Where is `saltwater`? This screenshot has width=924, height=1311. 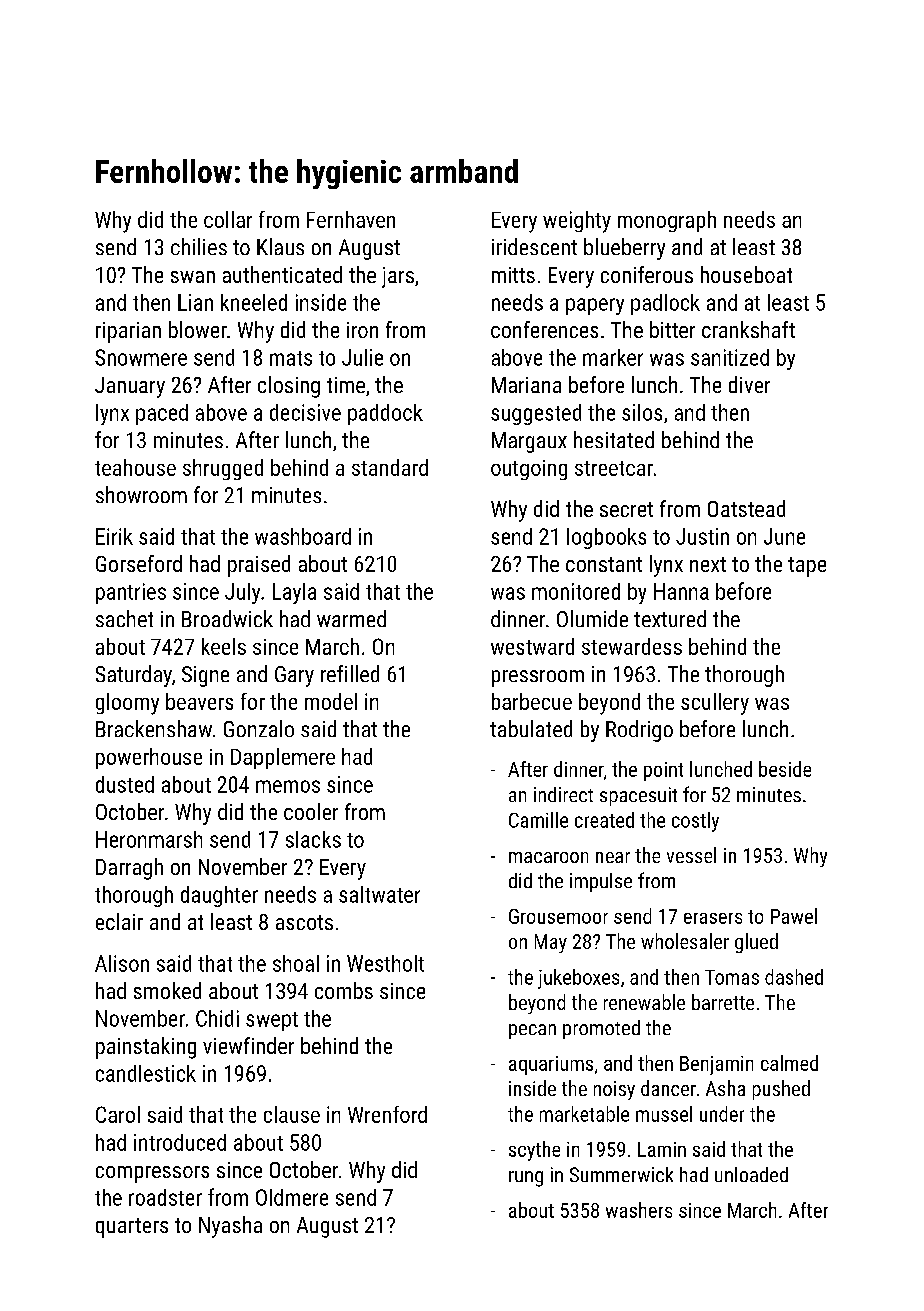
saltwater is located at coordinates (379, 894).
